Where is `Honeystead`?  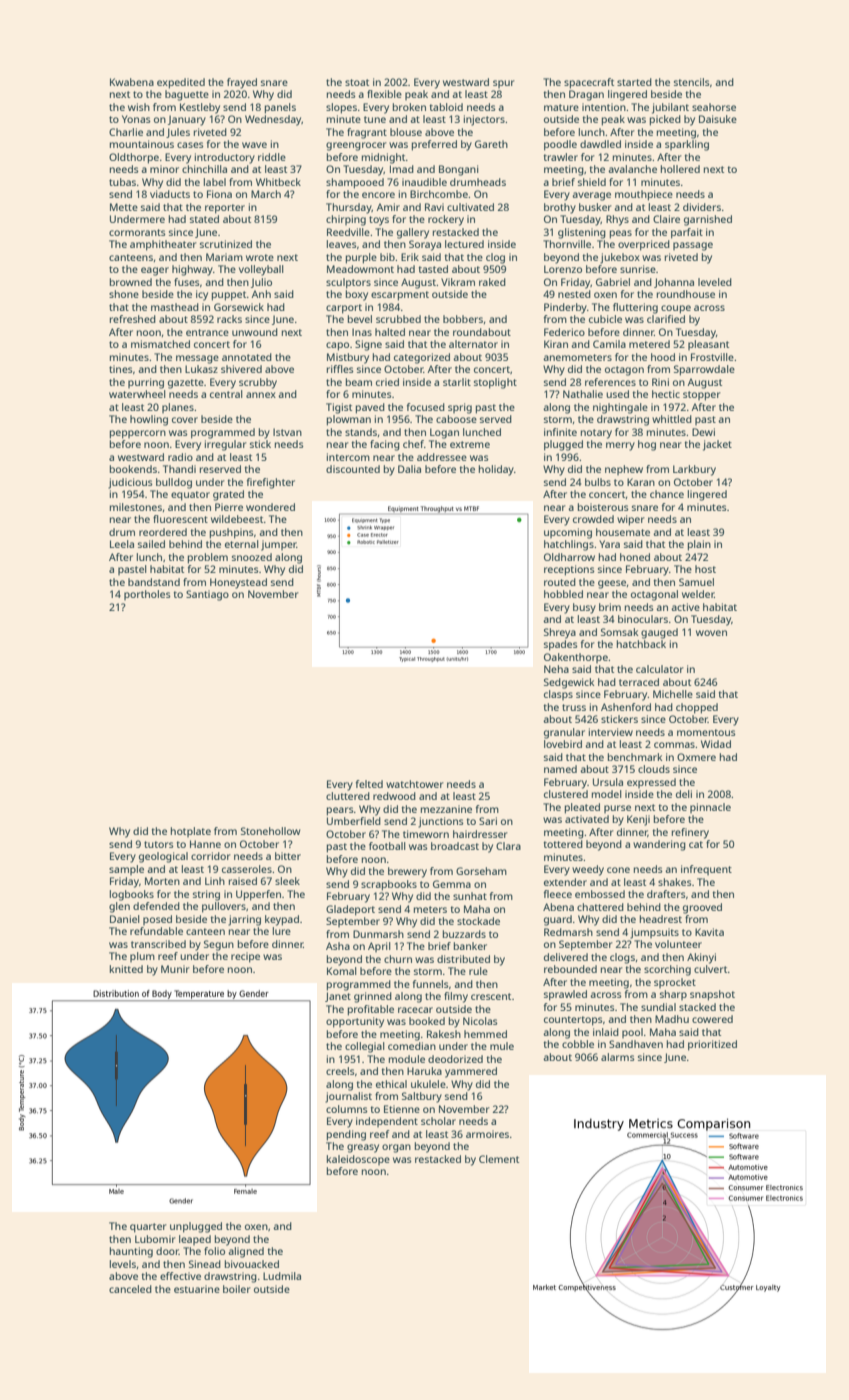 Honeystead is located at coordinates (238, 583).
